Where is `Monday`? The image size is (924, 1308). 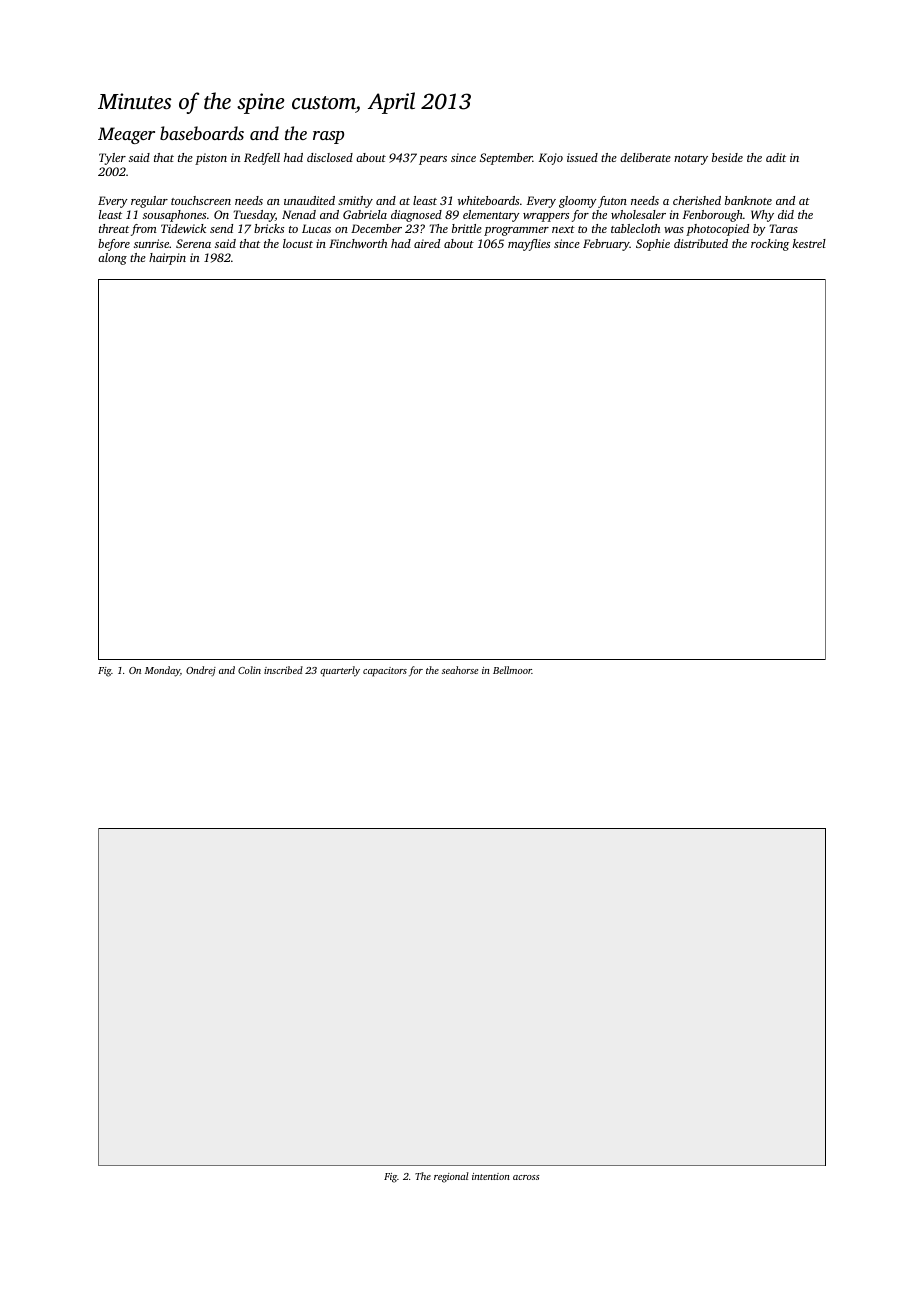 Monday is located at coordinates (162, 671).
